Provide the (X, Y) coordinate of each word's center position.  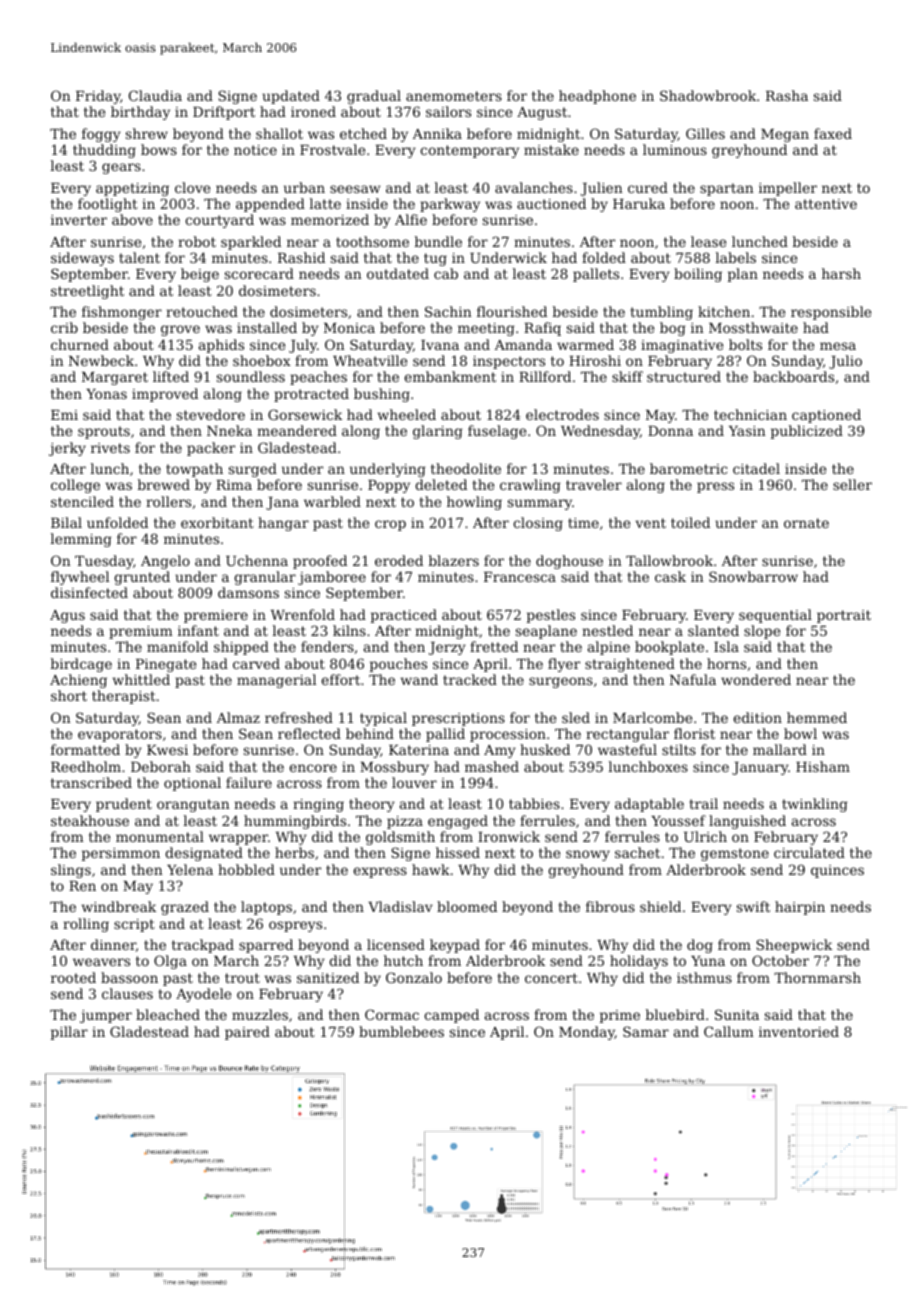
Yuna (708, 961)
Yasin (747, 431)
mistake (551, 149)
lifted (171, 376)
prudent (124, 805)
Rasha (787, 95)
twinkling (815, 805)
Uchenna (257, 560)
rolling (86, 925)
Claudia (155, 95)
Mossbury (394, 768)
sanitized (328, 977)
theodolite (466, 468)
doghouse (569, 562)
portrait (844, 616)
